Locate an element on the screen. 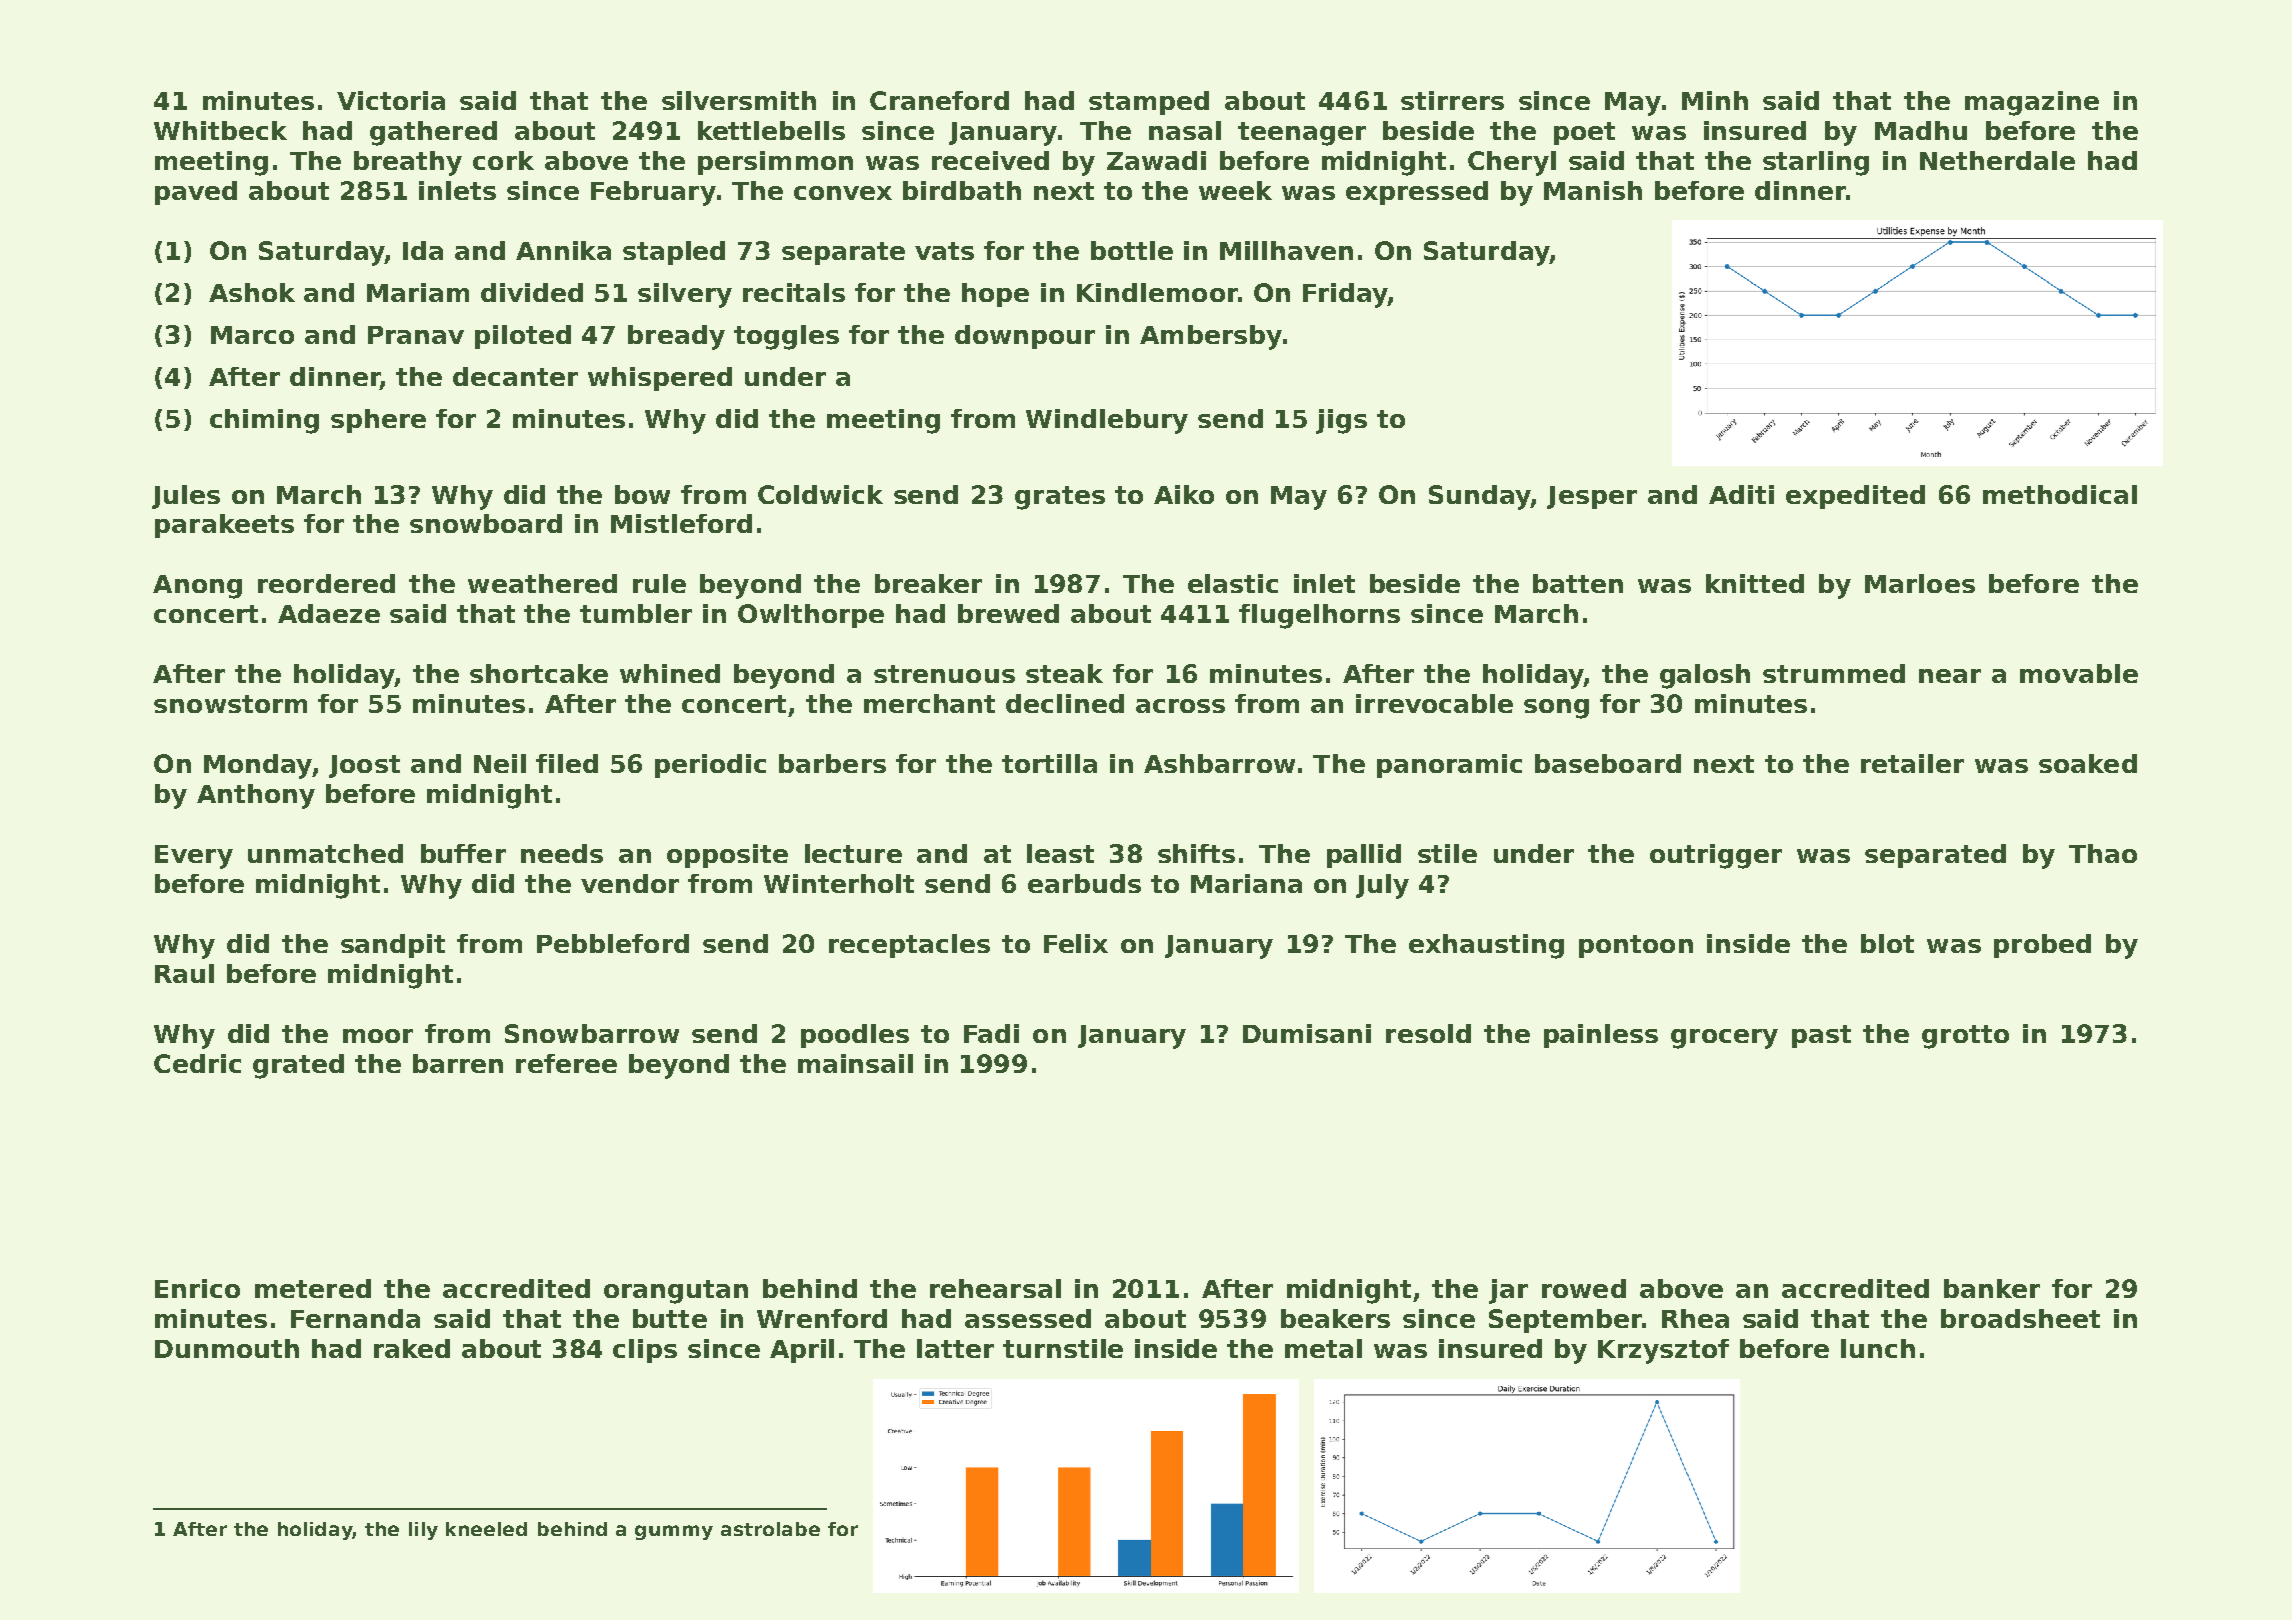 The width and height of the screenshot is (2292, 1620). stirrers is located at coordinates (1452, 100).
